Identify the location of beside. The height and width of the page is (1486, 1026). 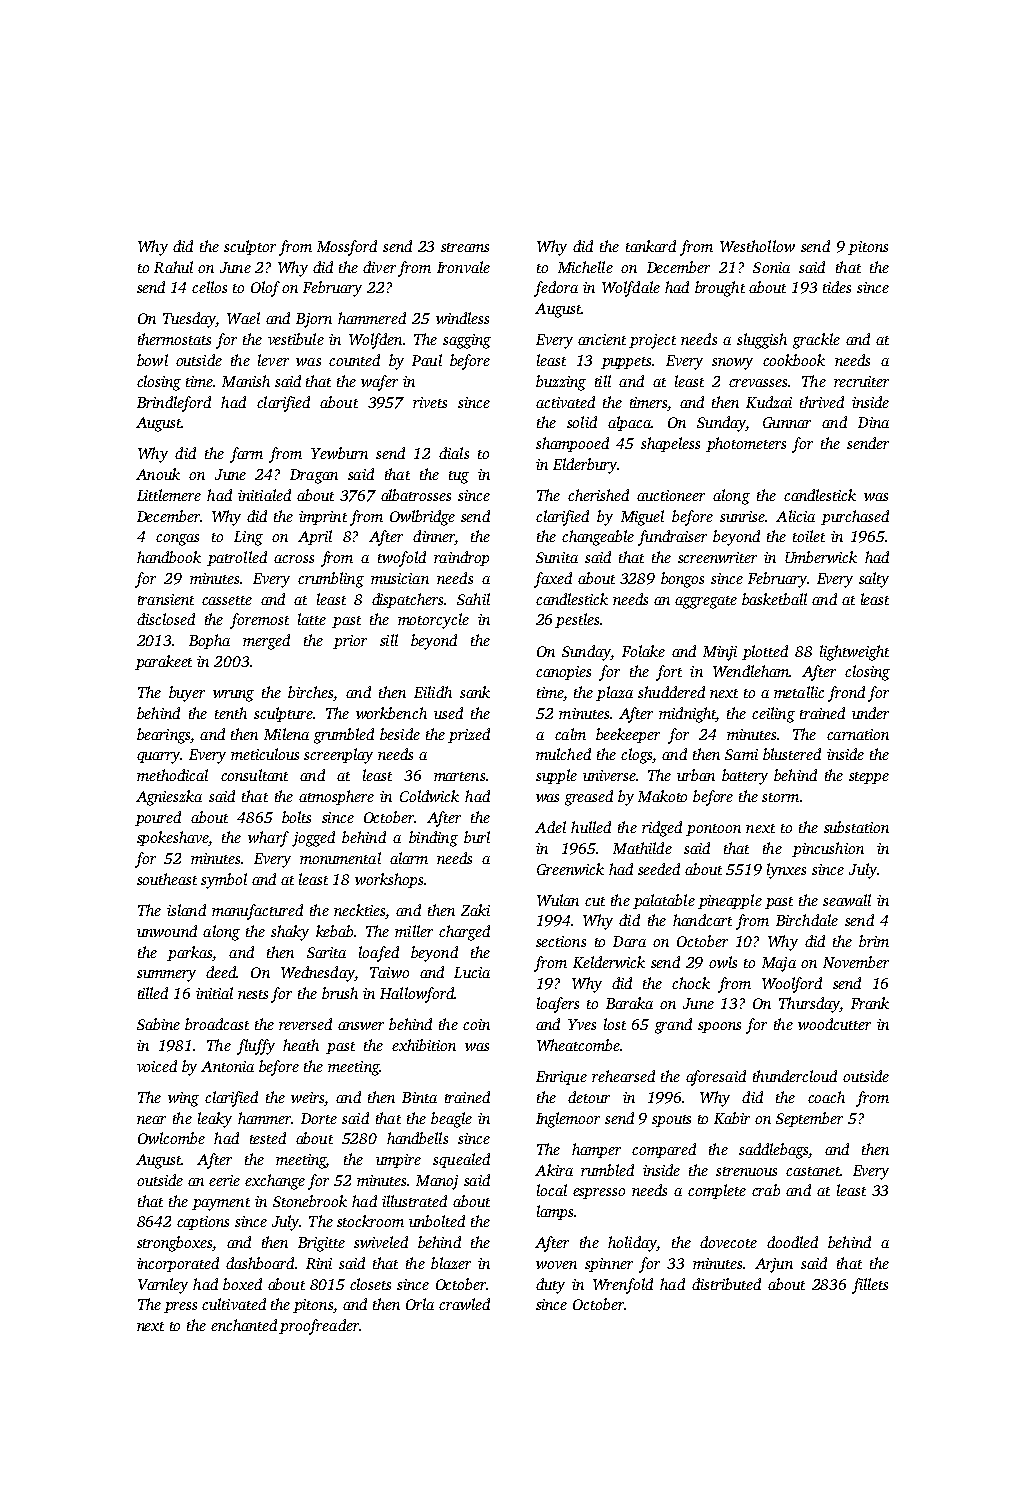
(400, 734).
